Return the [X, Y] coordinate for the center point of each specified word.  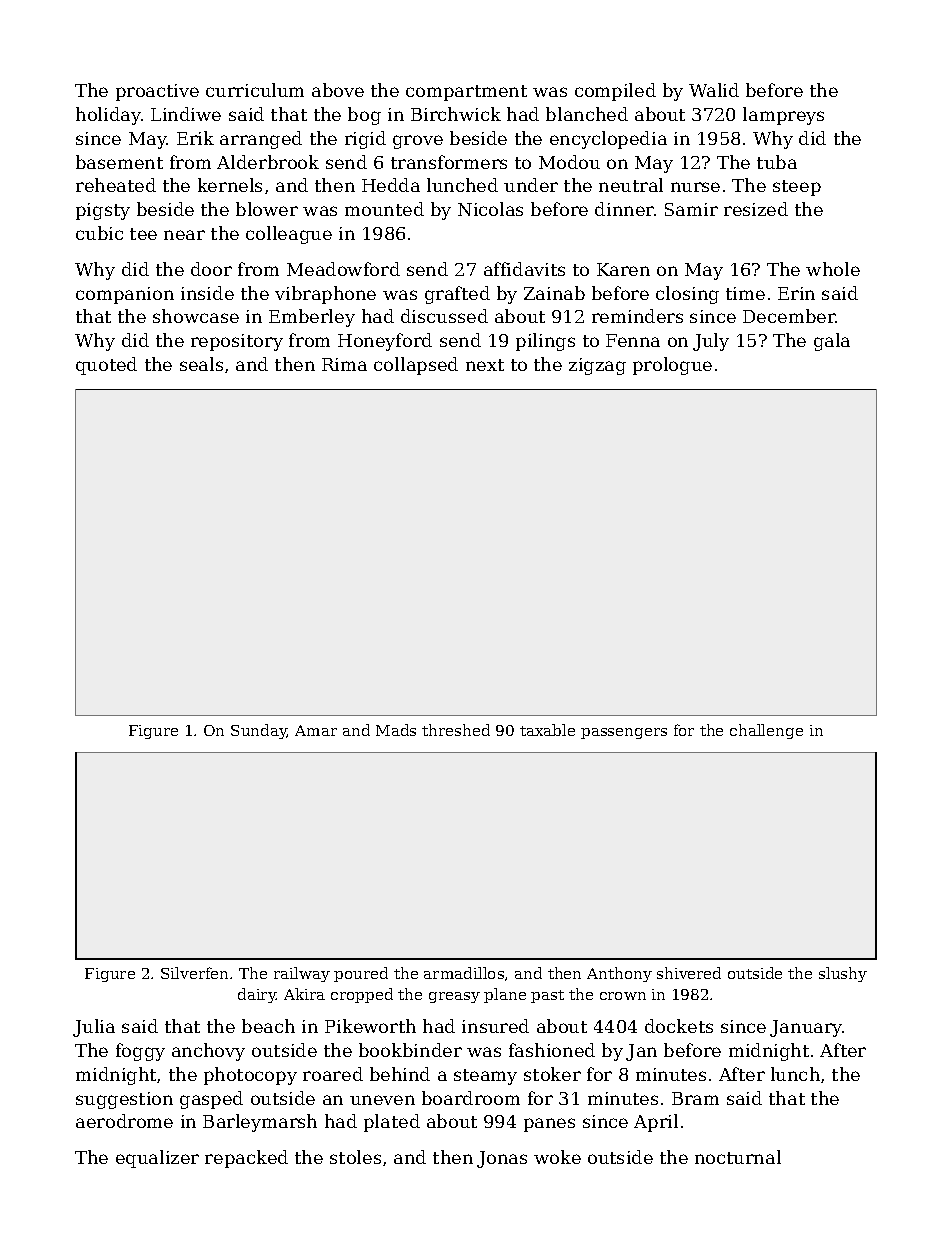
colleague [289, 235]
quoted [106, 366]
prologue [672, 366]
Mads [396, 730]
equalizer [157, 1159]
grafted [457, 295]
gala [832, 342]
